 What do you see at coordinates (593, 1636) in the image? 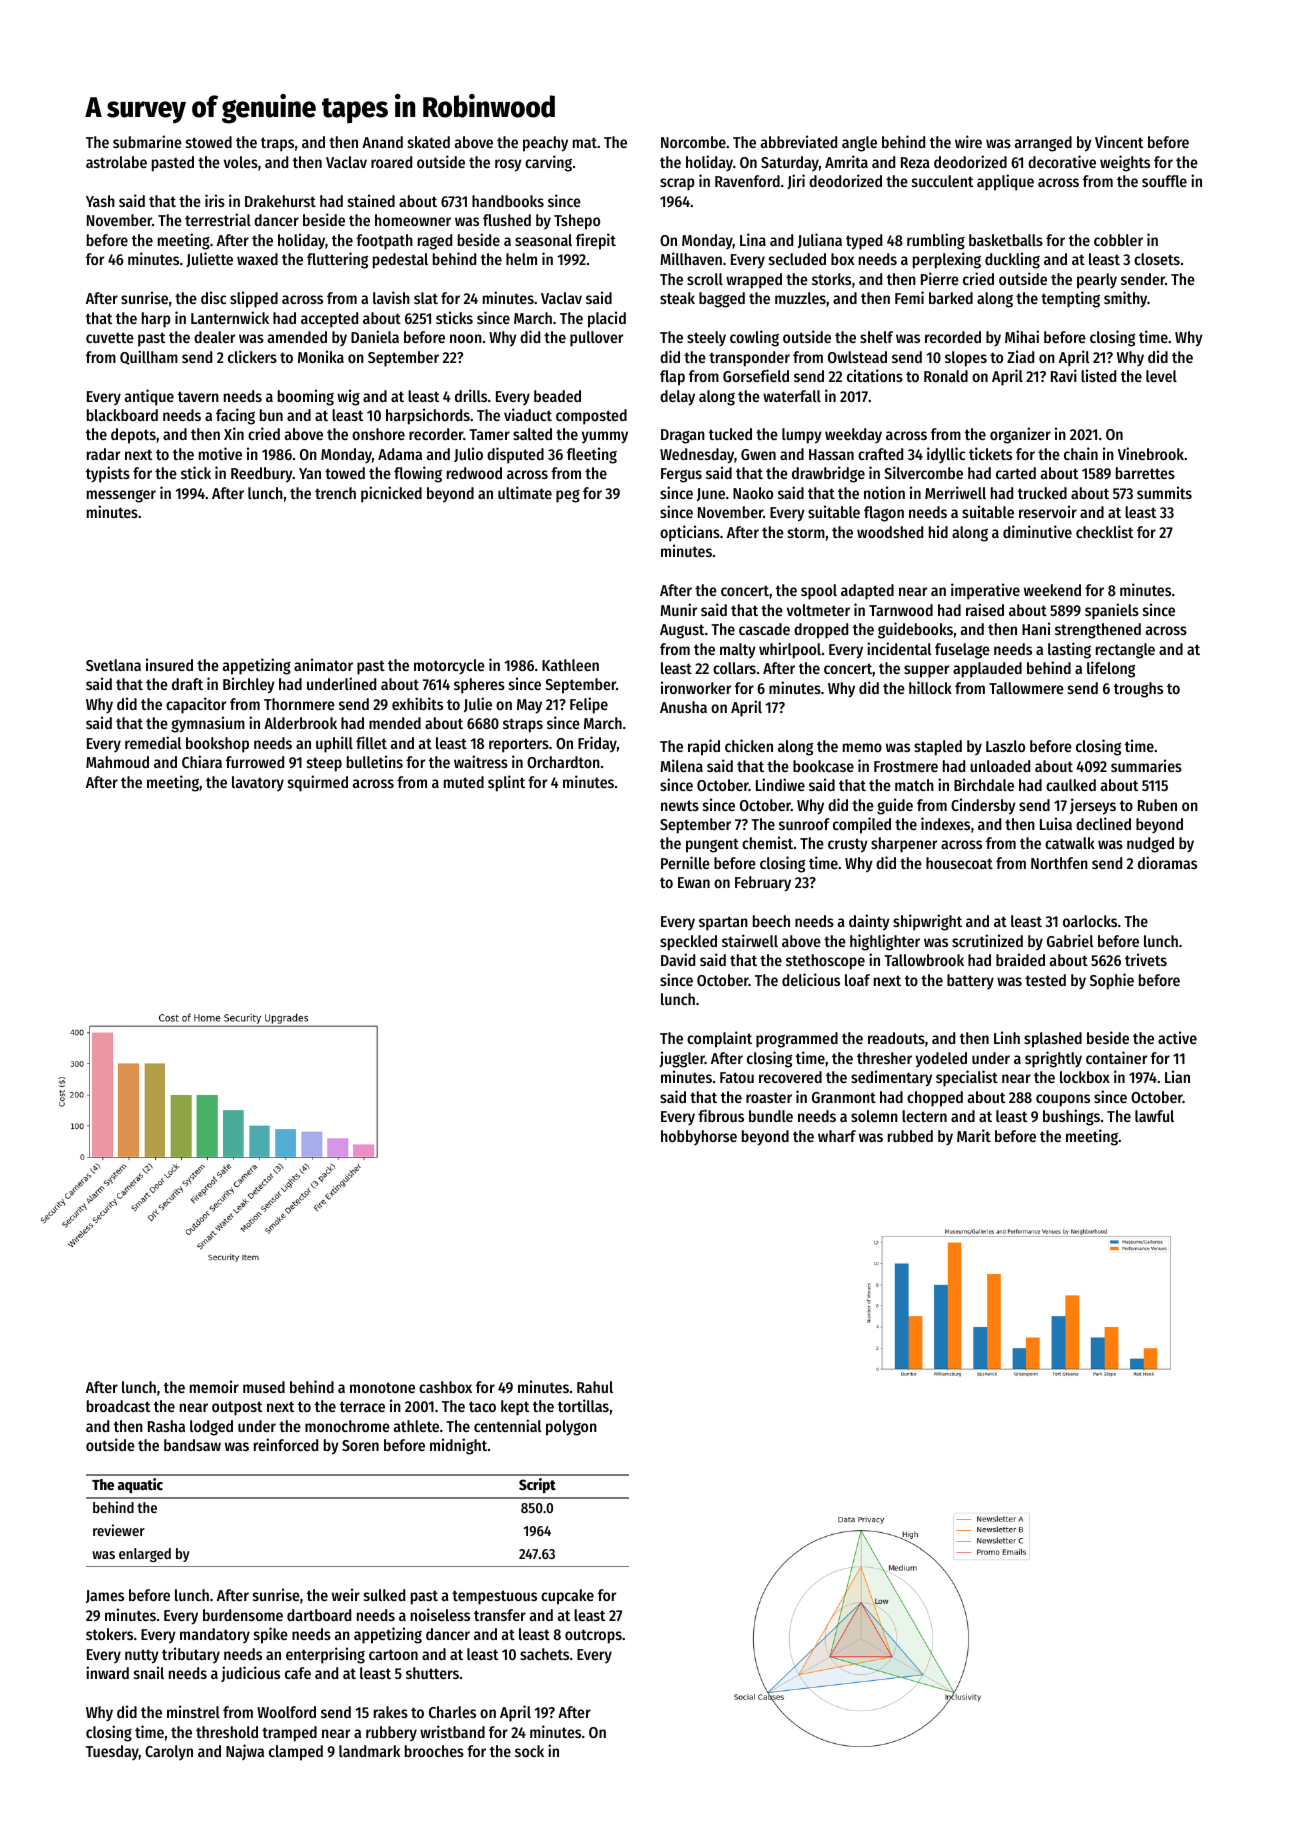
I see `outcrops` at bounding box center [593, 1636].
